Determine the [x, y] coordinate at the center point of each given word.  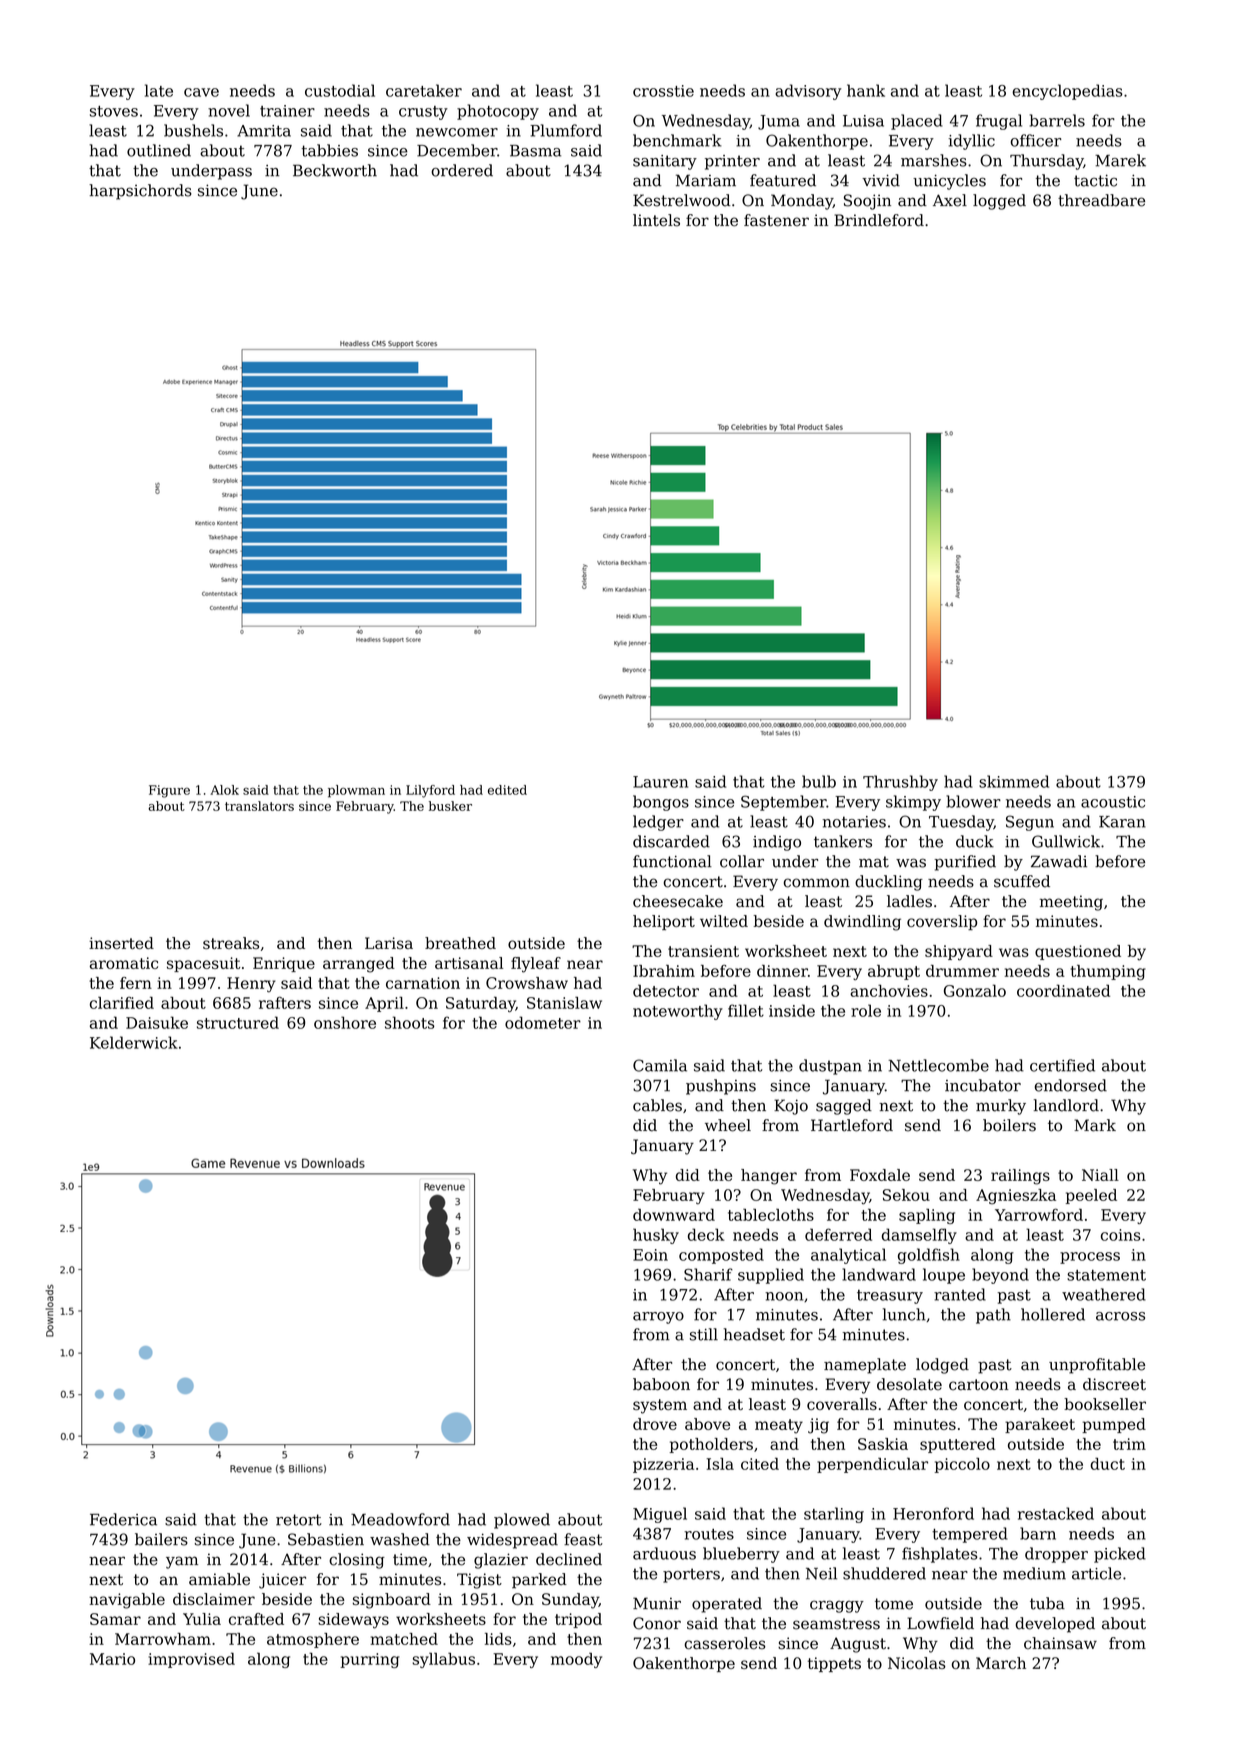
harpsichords [140, 192]
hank [866, 90]
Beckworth [335, 170]
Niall [1100, 1175]
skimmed [1014, 781]
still [704, 1334]
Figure [169, 791]
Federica [123, 1519]
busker [450, 806]
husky [656, 1236]
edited [507, 790]
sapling [927, 1216]
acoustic [1113, 802]
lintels [656, 220]
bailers [161, 1539]
